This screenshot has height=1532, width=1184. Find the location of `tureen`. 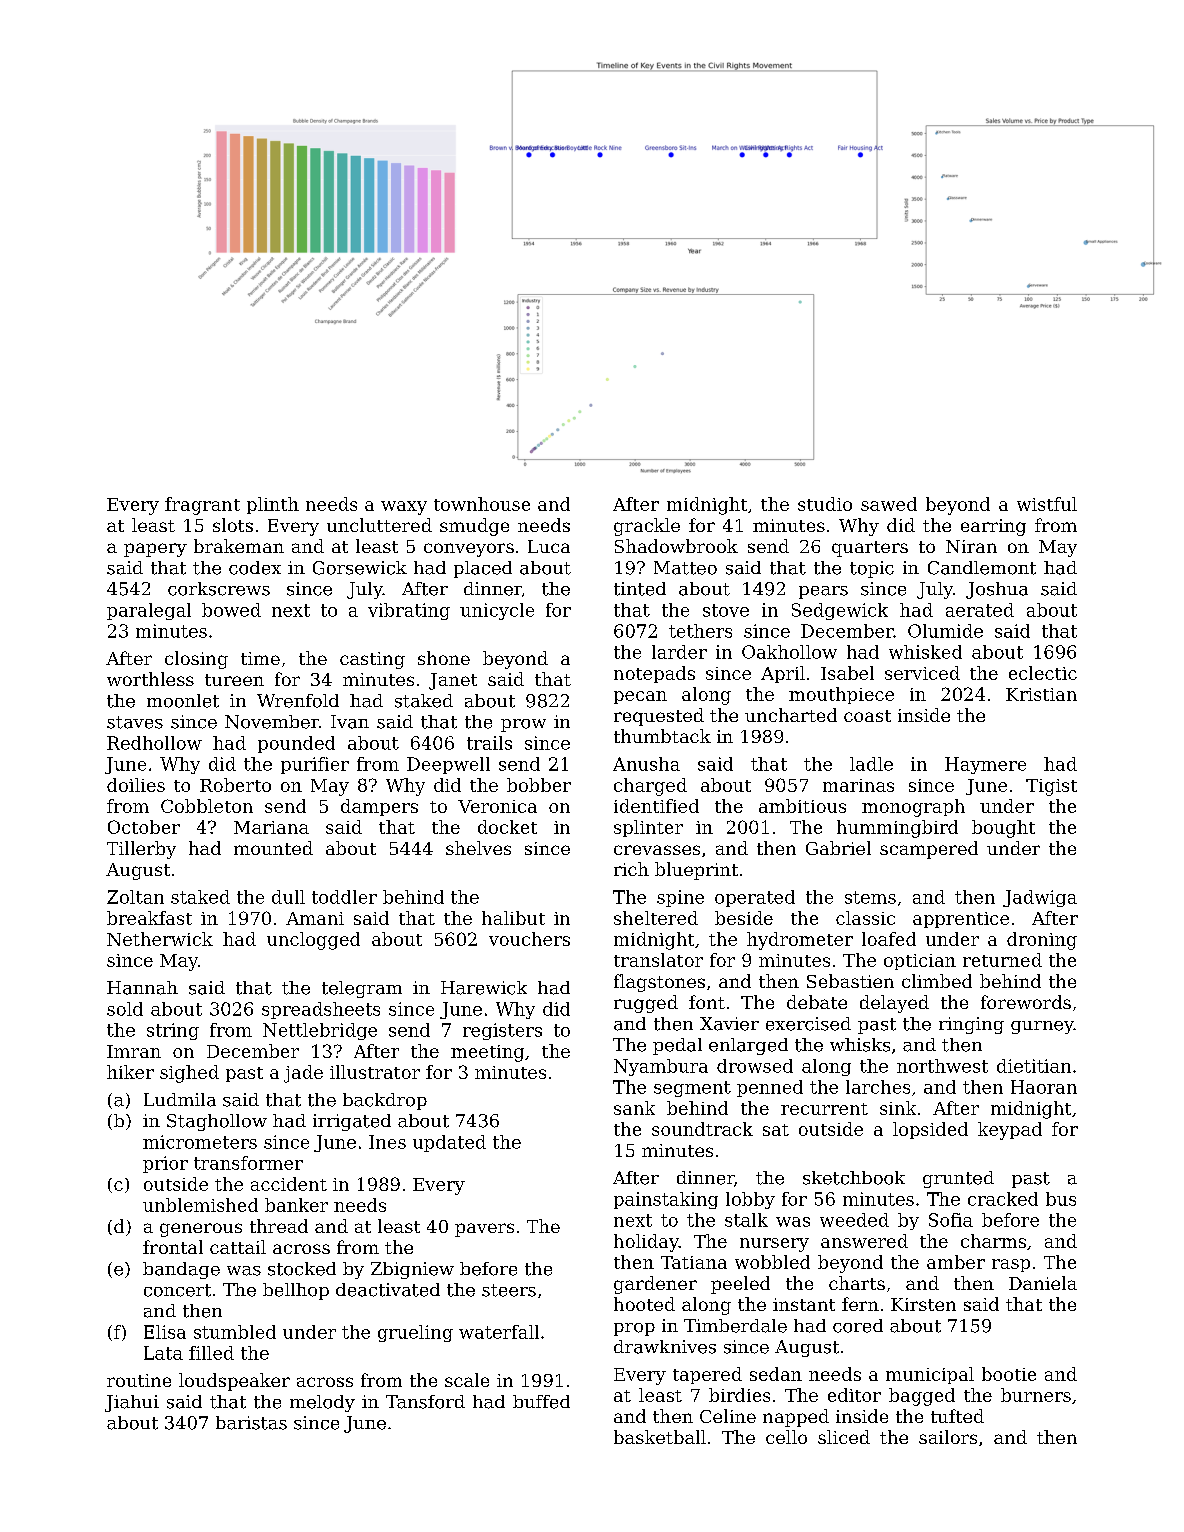

tureen is located at coordinates (234, 680).
